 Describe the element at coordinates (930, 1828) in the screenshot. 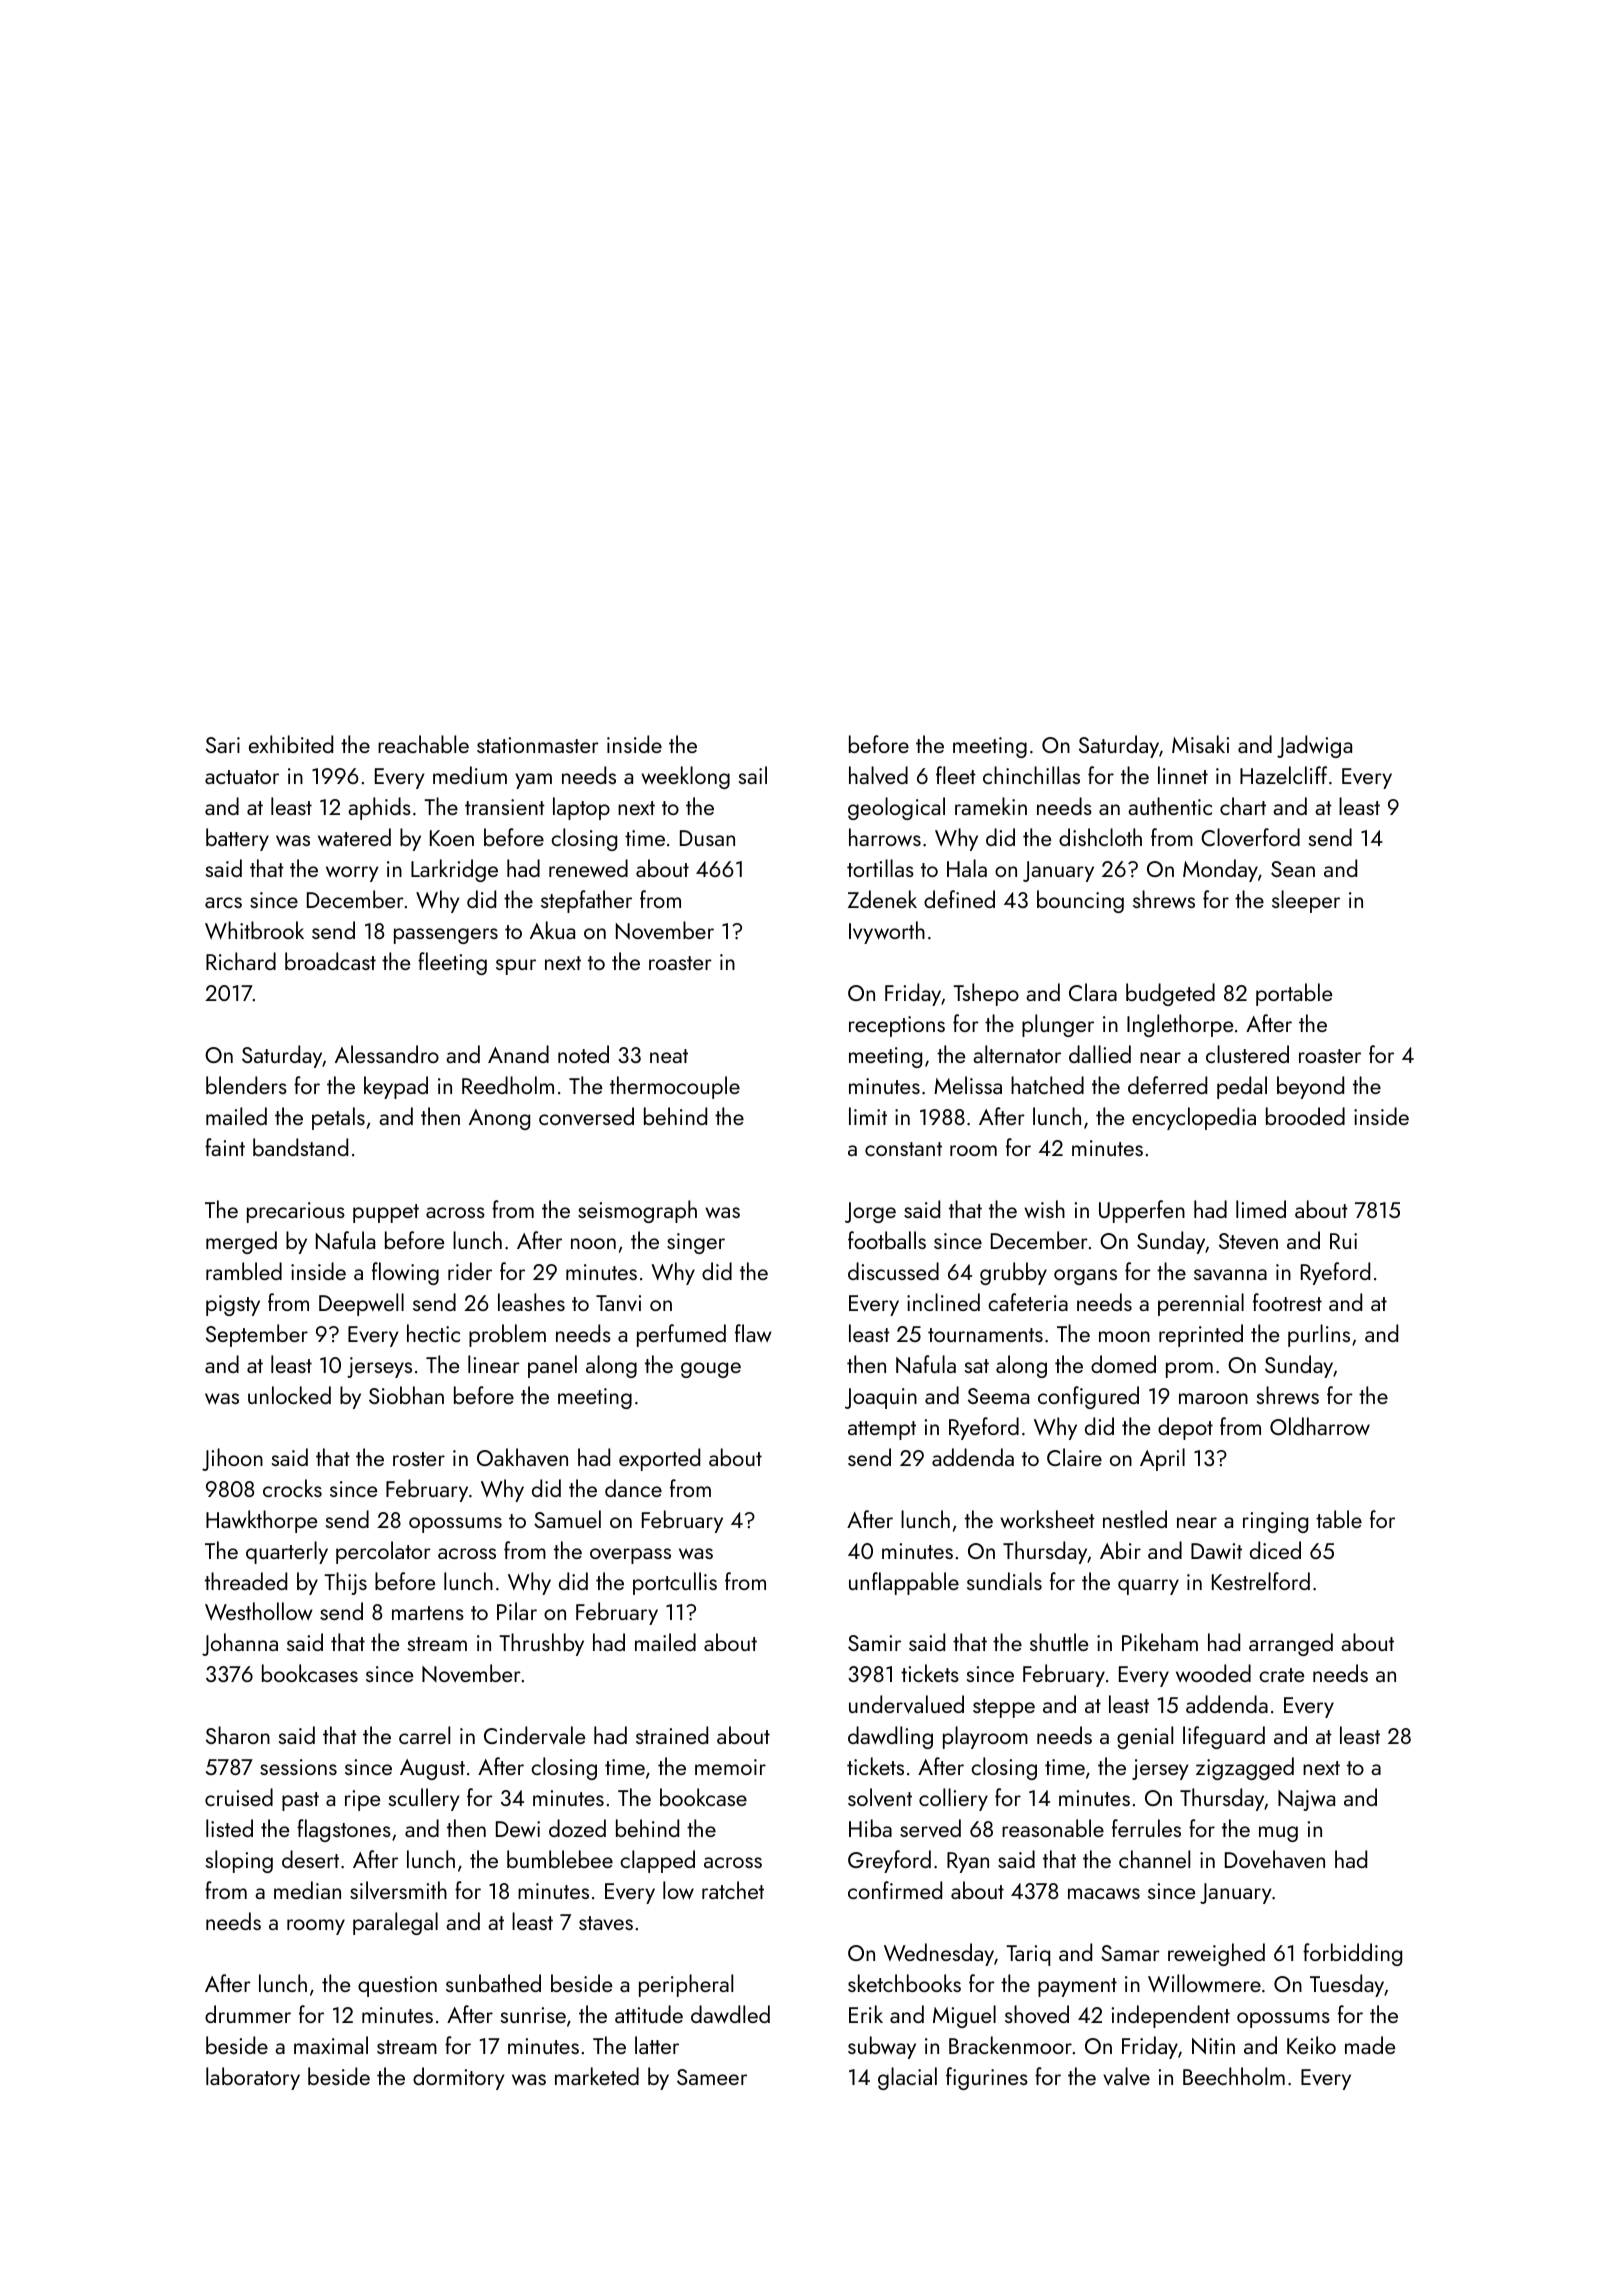

I see `served` at that location.
